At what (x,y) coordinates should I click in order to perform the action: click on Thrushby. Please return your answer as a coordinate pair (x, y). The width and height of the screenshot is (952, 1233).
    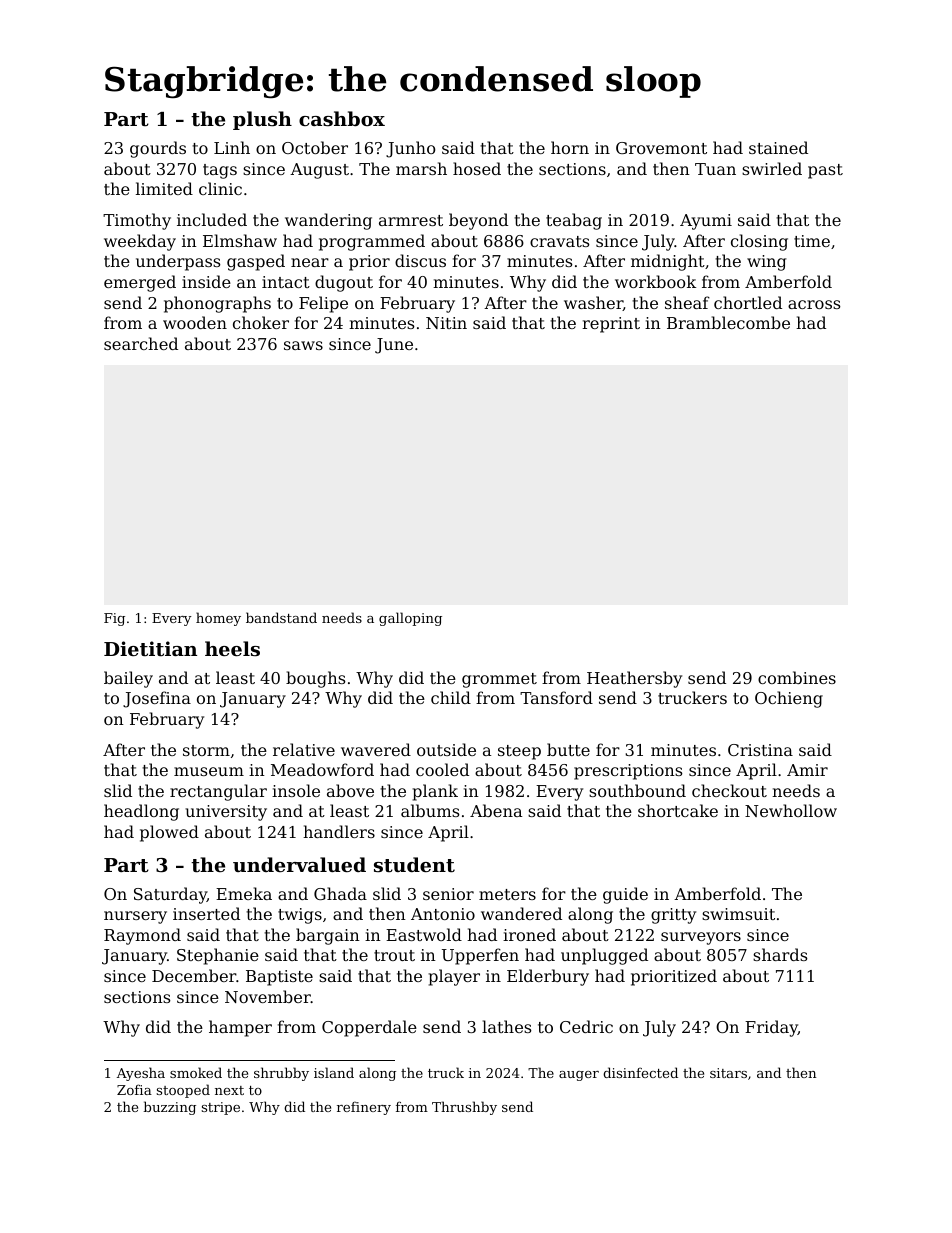
    Looking at the image, I should click on (464, 1108).
